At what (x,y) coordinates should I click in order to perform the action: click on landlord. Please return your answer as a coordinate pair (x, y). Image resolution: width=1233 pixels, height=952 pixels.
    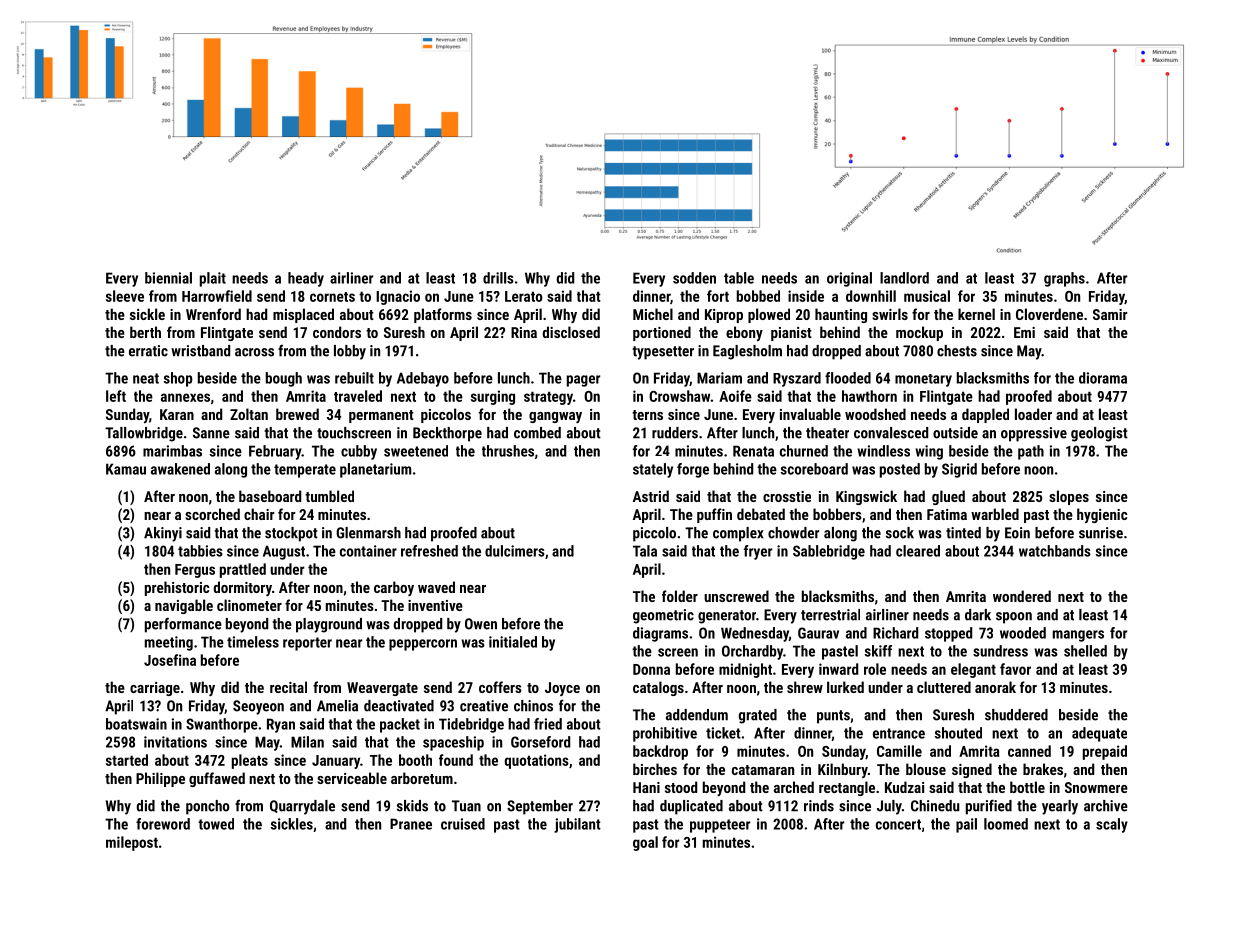
    Looking at the image, I should click on (904, 278).
